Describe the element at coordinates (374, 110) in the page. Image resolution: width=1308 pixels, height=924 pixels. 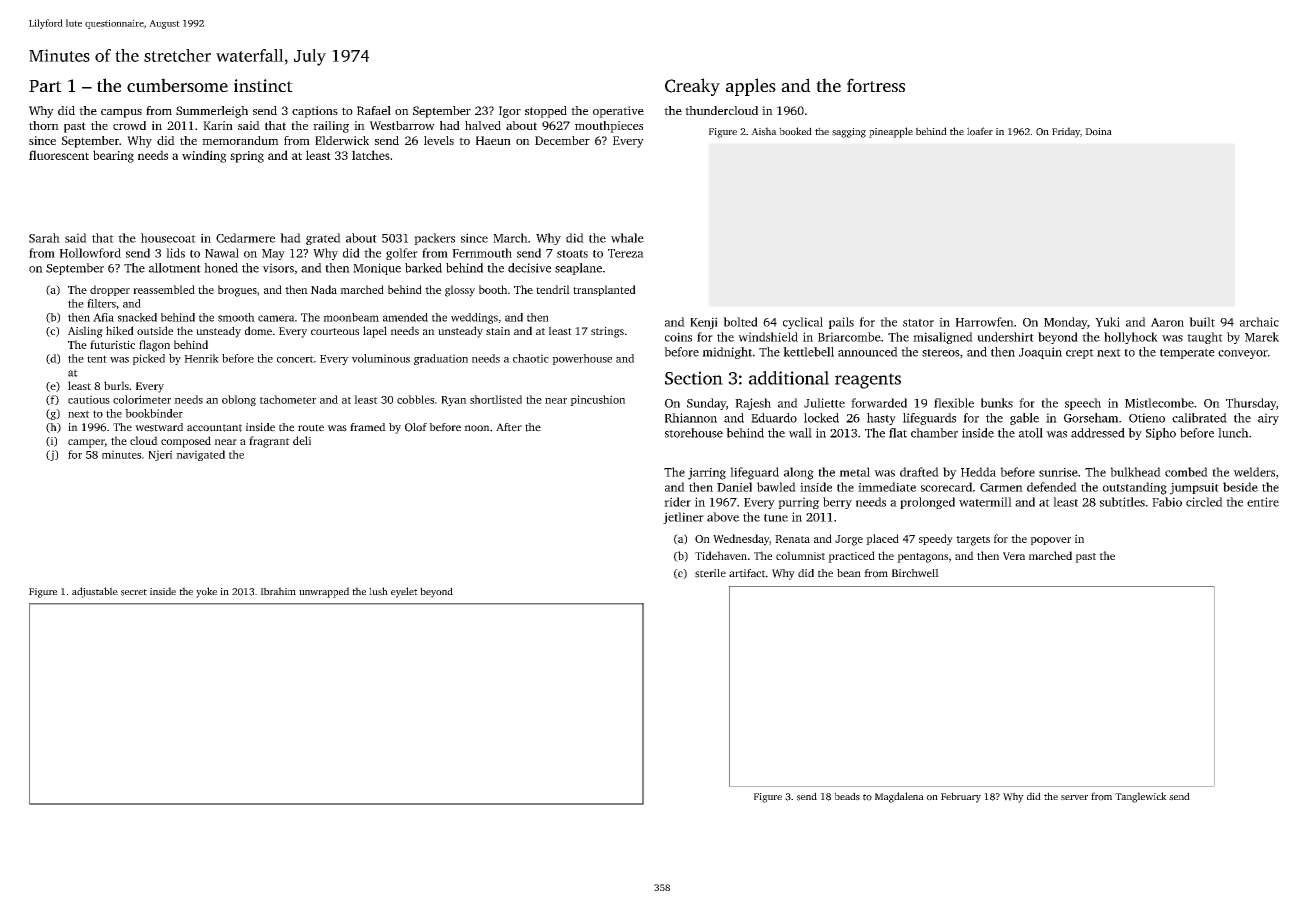
I see `Rafael` at that location.
